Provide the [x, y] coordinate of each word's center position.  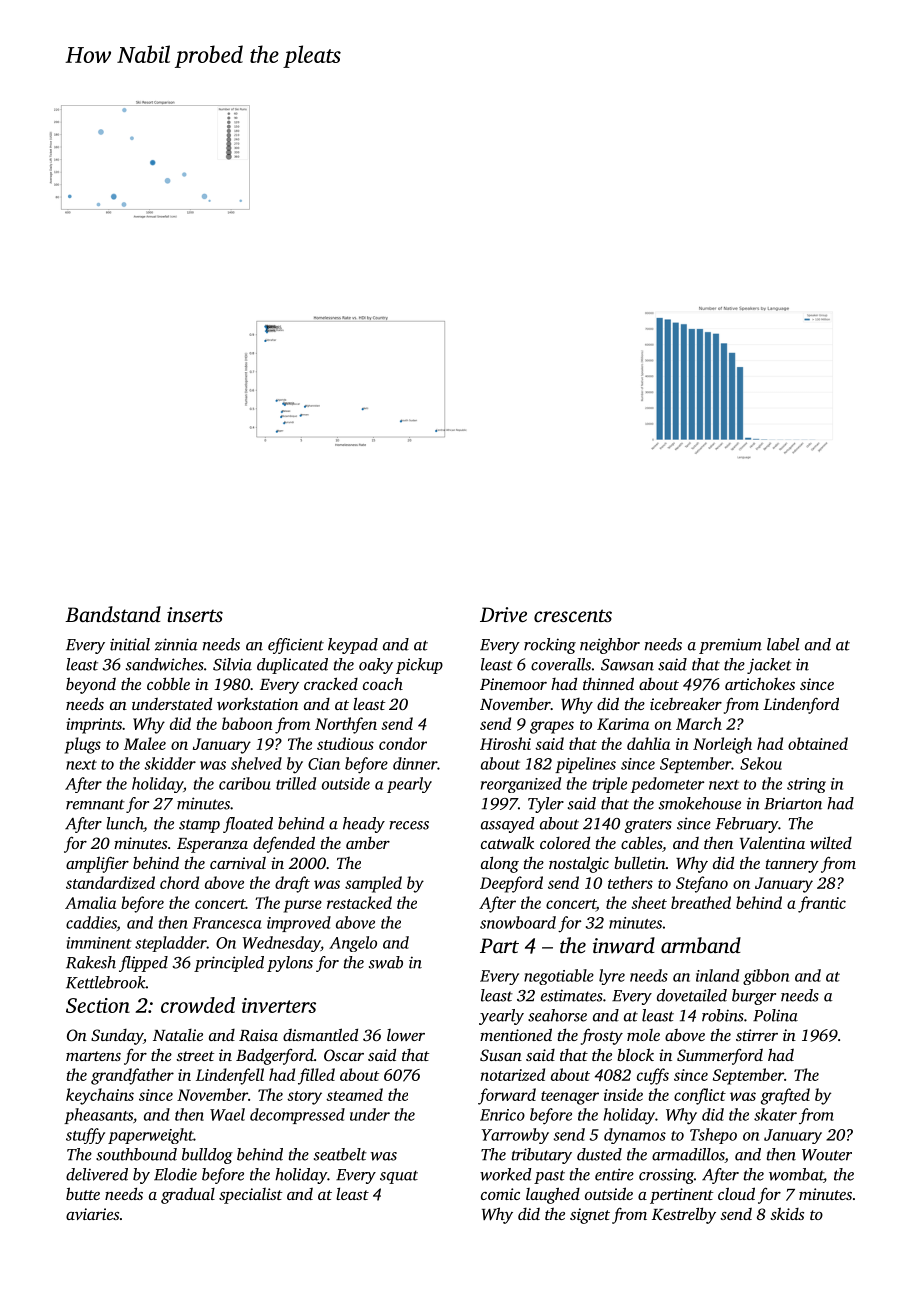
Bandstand [113, 614]
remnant [95, 805]
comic [500, 1194]
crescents [573, 615]
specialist [251, 1196]
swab [386, 962]
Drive [503, 615]
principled [229, 964]
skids [787, 1213]
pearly [409, 785]
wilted [831, 842]
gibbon [766, 977]
